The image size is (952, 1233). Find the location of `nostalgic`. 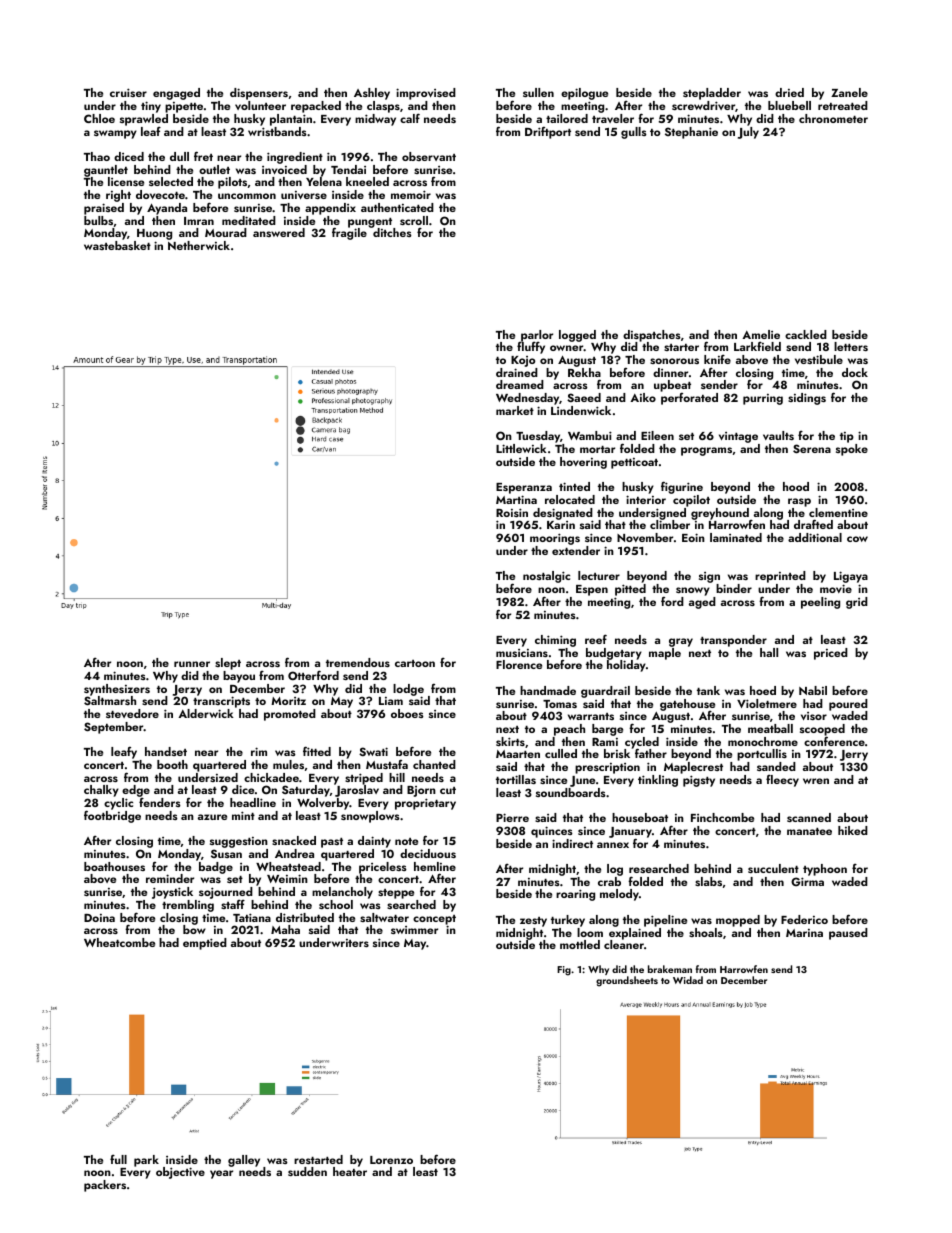

nostalgic is located at coordinates (546, 577).
